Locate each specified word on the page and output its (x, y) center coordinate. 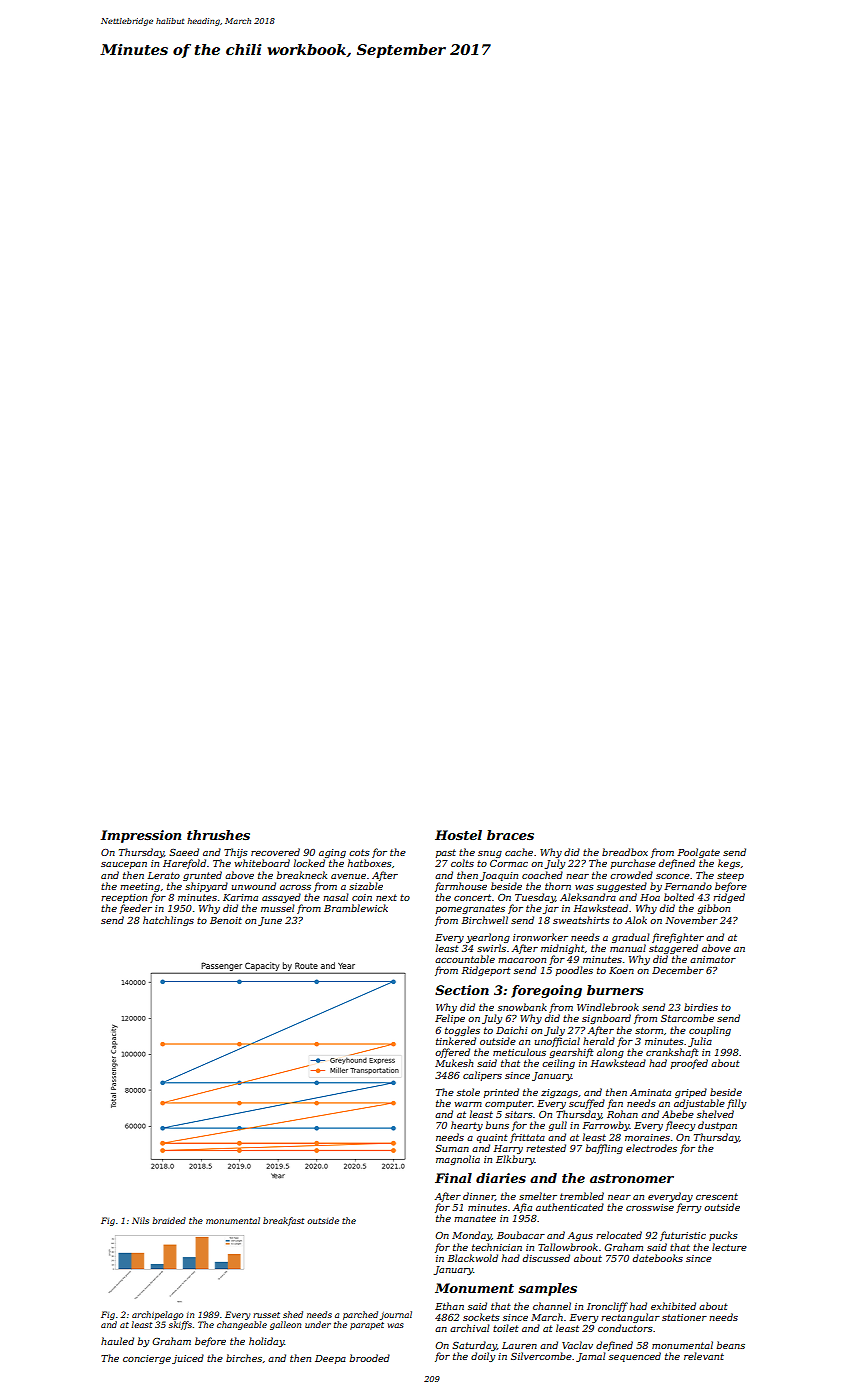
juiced (188, 1359)
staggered (673, 949)
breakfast (283, 1221)
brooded (370, 1358)
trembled (582, 1196)
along (610, 1053)
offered (452, 1053)
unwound (254, 886)
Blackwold (473, 1258)
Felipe (450, 1019)
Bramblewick (356, 908)
